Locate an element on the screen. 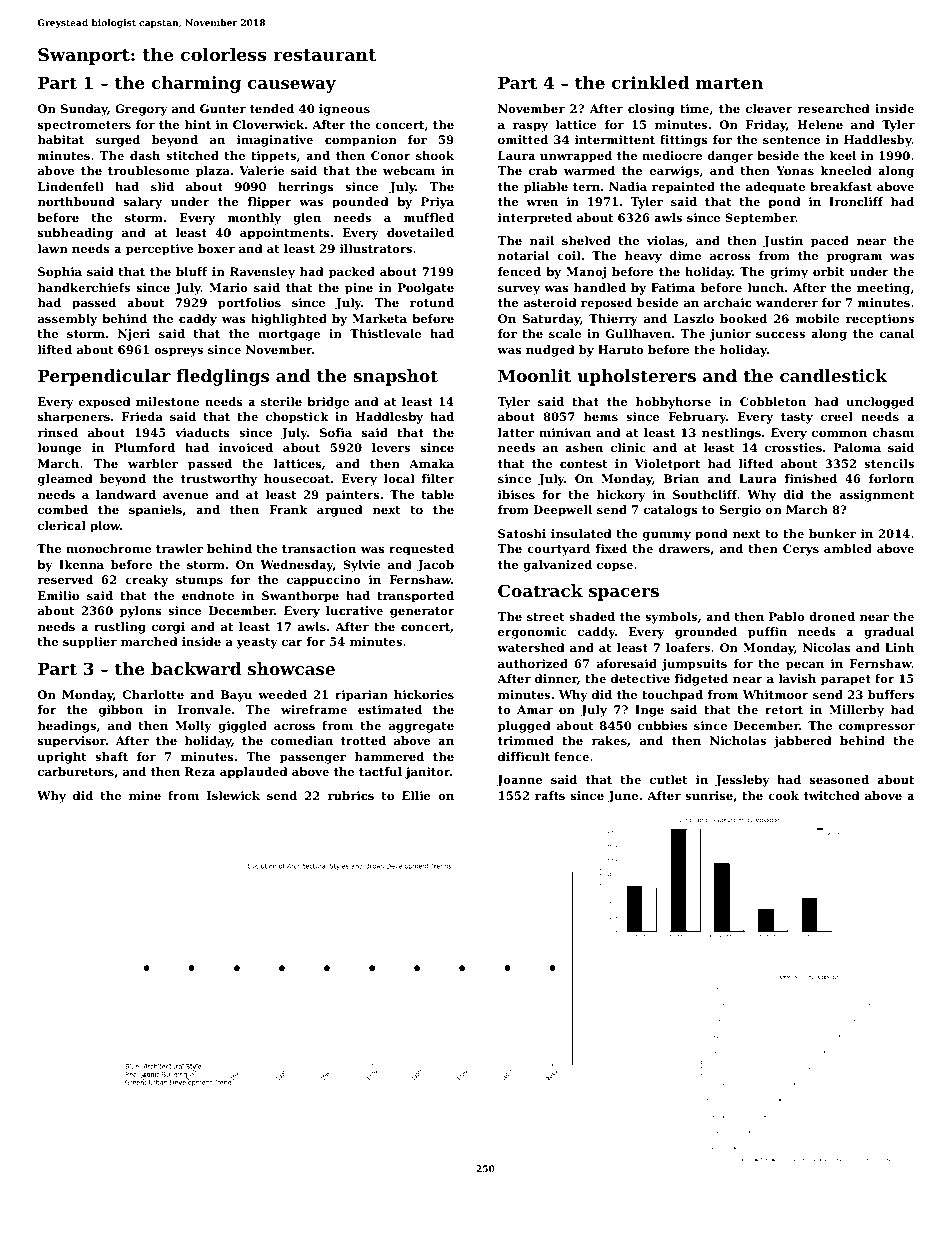 This screenshot has height=1233, width=952. Emilio is located at coordinates (58, 595).
